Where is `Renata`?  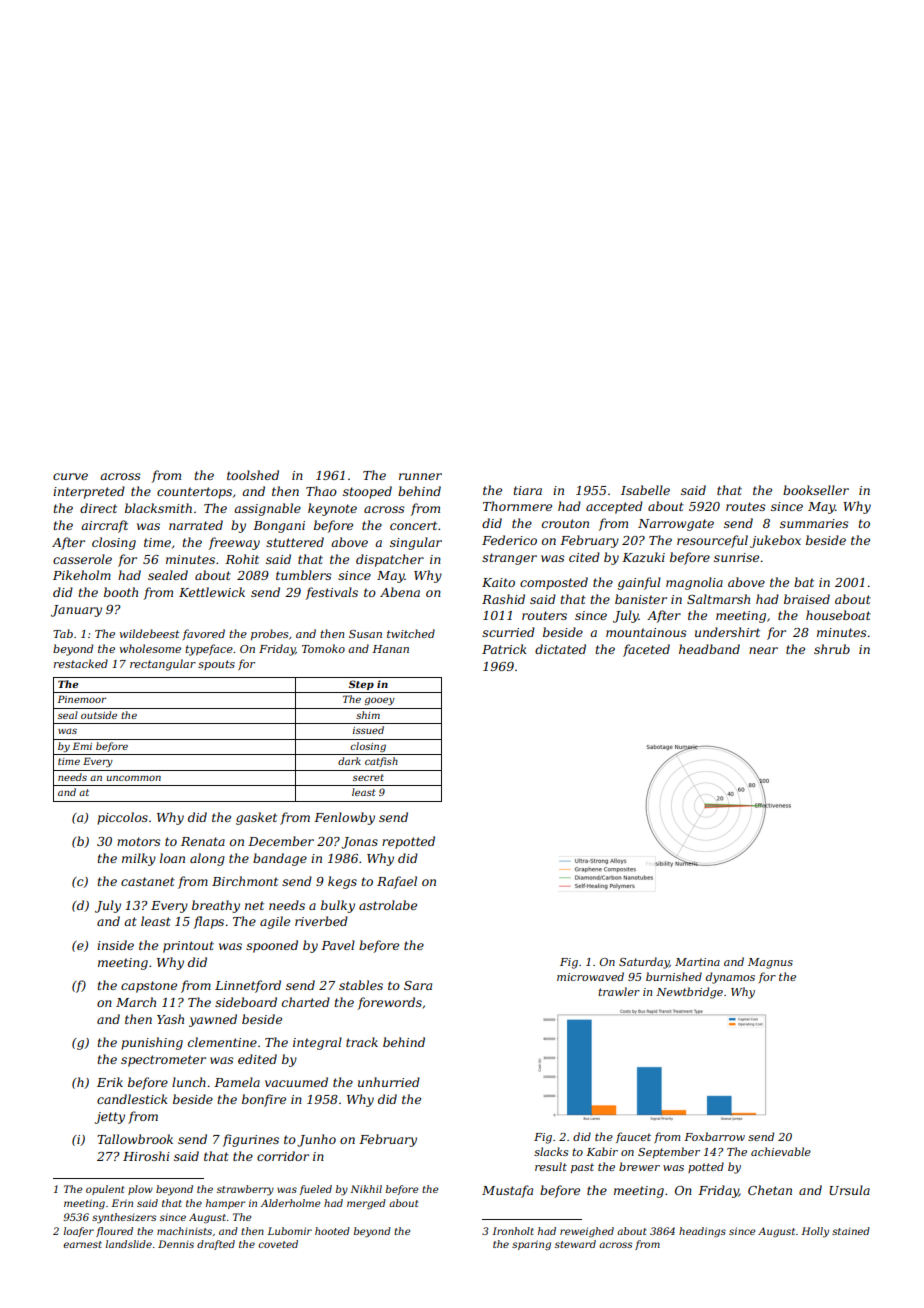
Renata is located at coordinates (203, 841).
